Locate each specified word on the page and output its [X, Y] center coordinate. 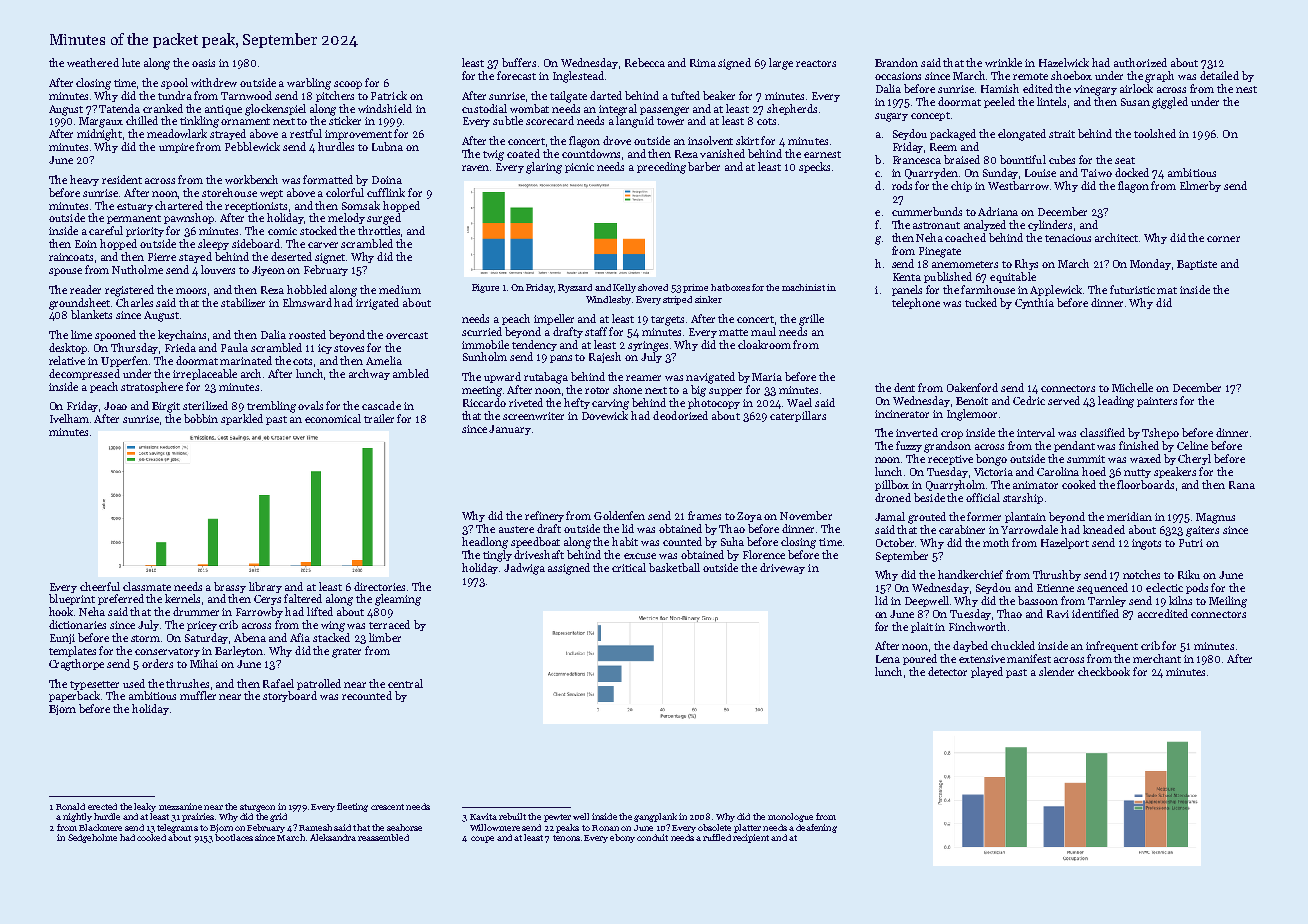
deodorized [680, 415]
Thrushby [1057, 575]
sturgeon [257, 808]
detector [947, 671]
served [1064, 400]
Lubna [387, 146]
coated [523, 153]
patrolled [319, 684]
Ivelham [69, 418]
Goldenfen [619, 515]
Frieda [180, 347]
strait [1062, 134]
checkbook [1104, 671]
